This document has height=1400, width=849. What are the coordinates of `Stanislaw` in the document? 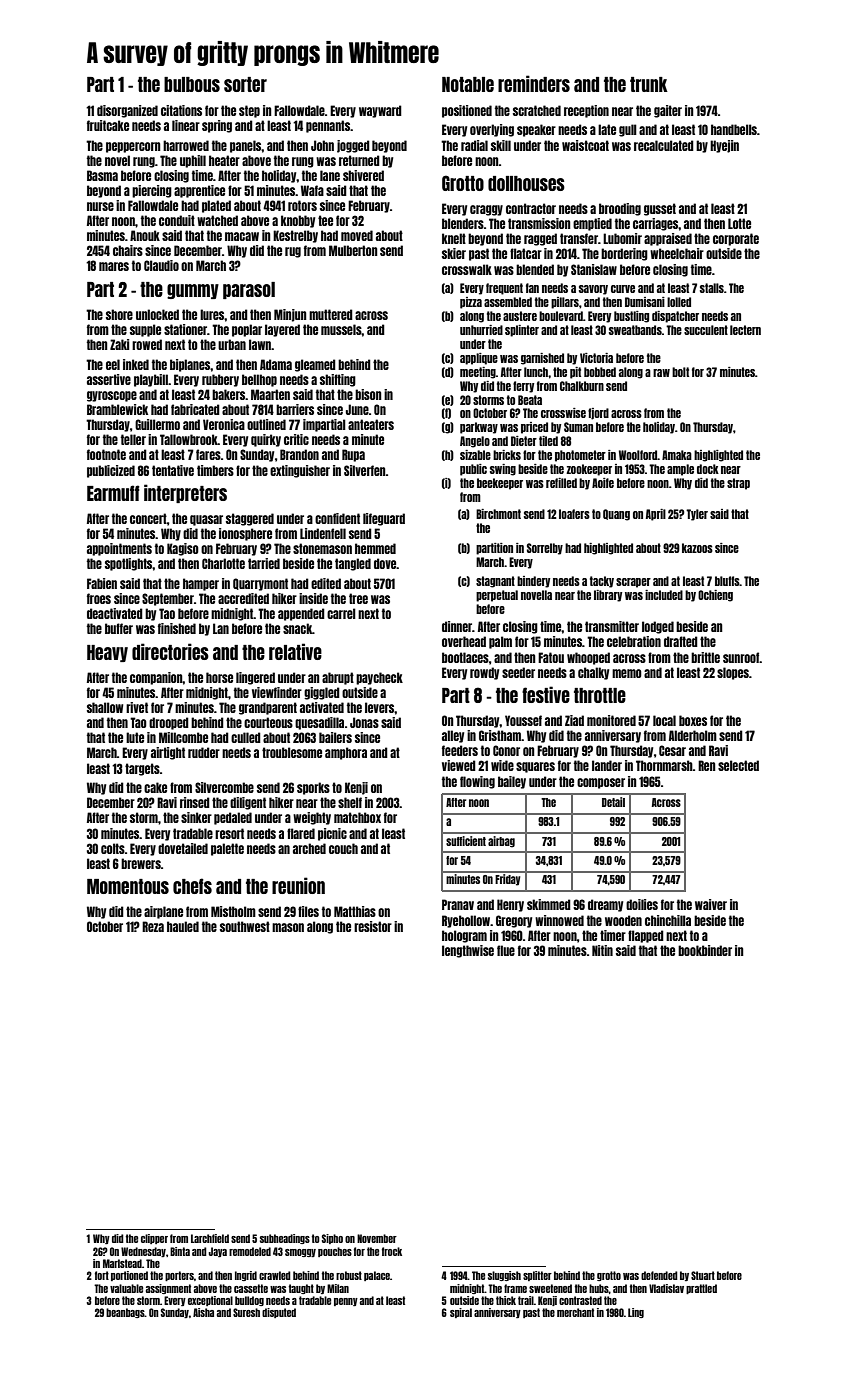 It's located at (594, 269).
